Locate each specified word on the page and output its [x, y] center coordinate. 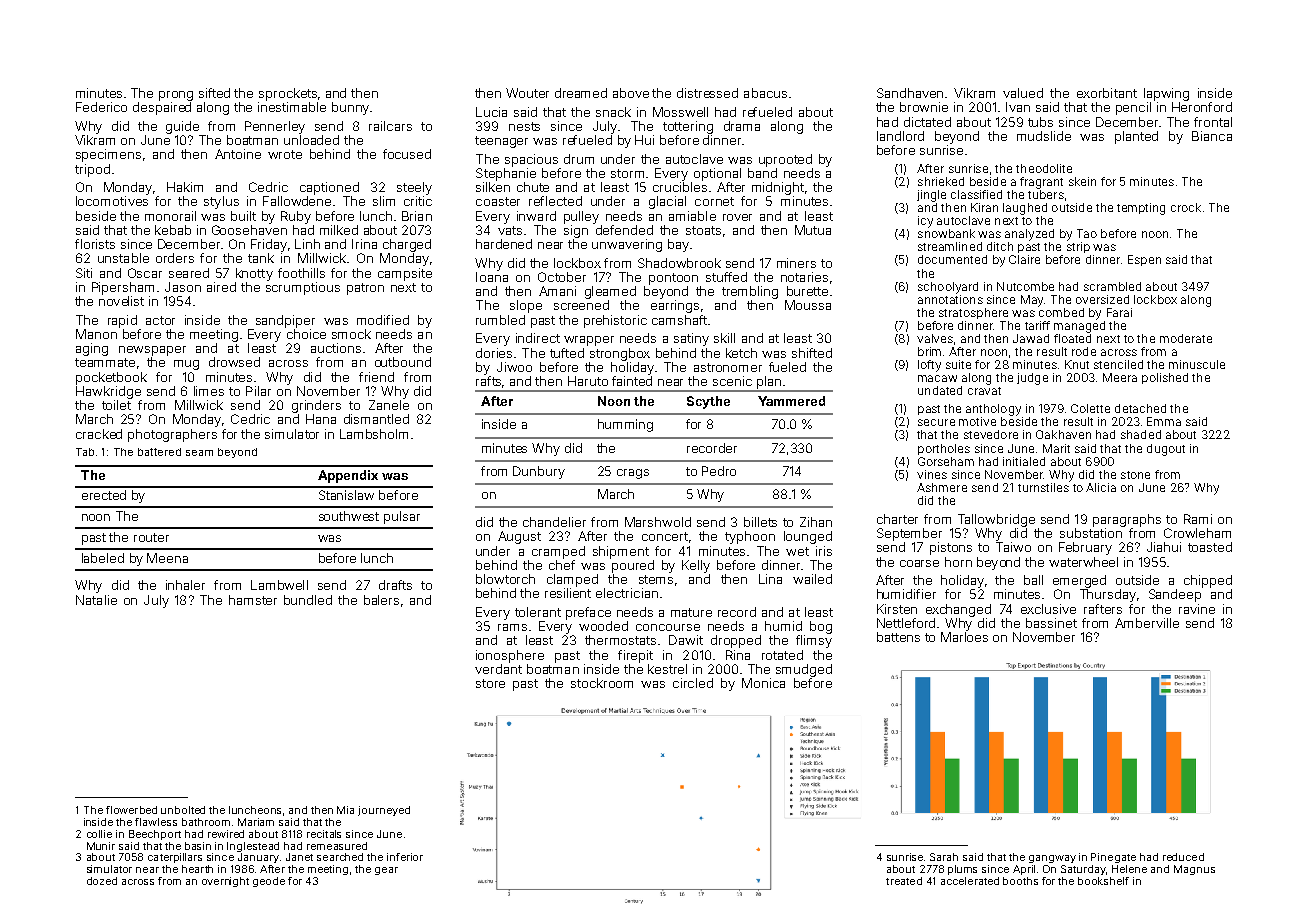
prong [176, 96]
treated [904, 881]
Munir [101, 846]
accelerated [970, 881]
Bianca [1212, 136]
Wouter [527, 93]
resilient [568, 593]
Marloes [964, 637]
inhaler [185, 585]
